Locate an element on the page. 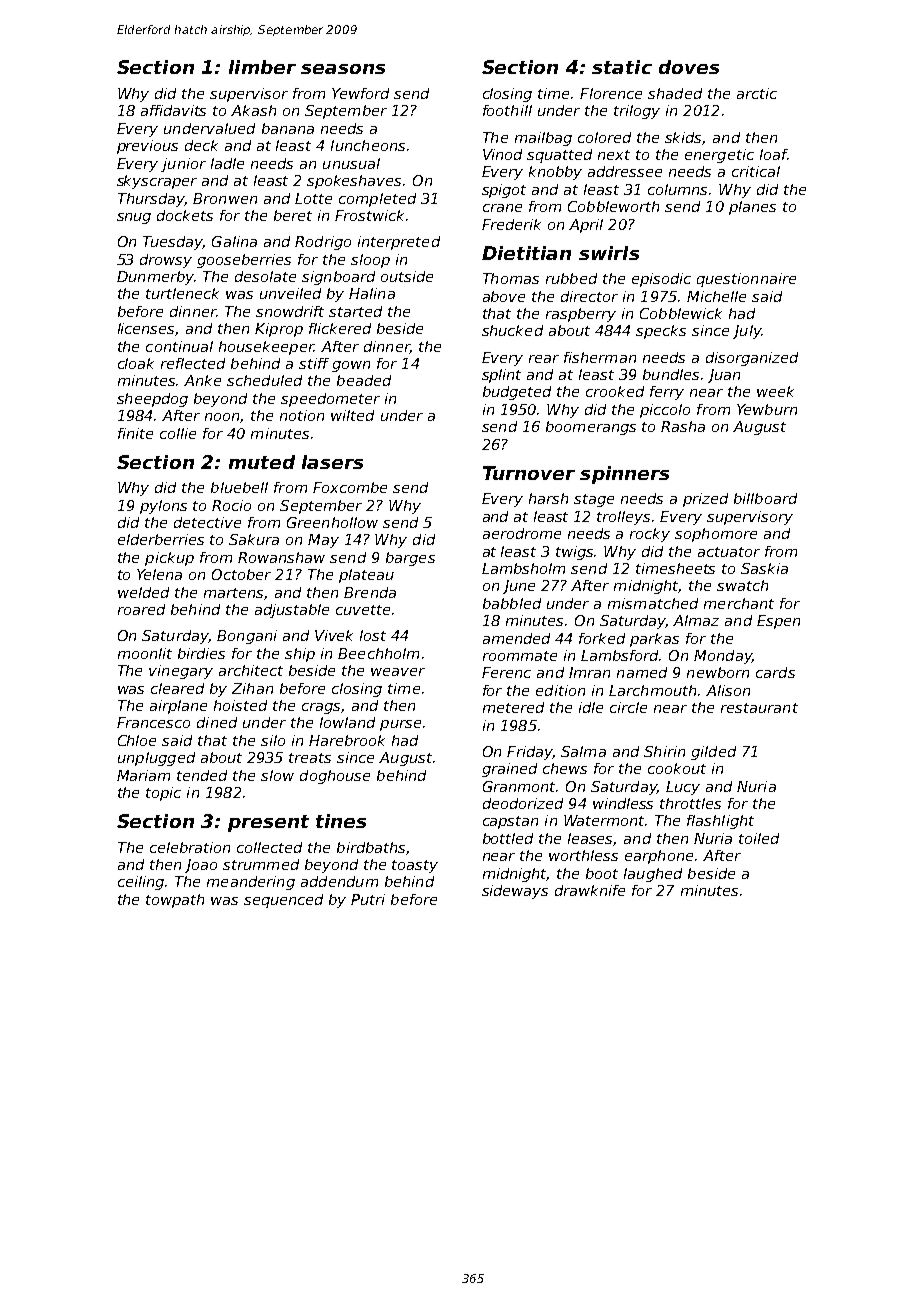 This image has width=924, height=1308. Yewburn is located at coordinates (767, 409).
